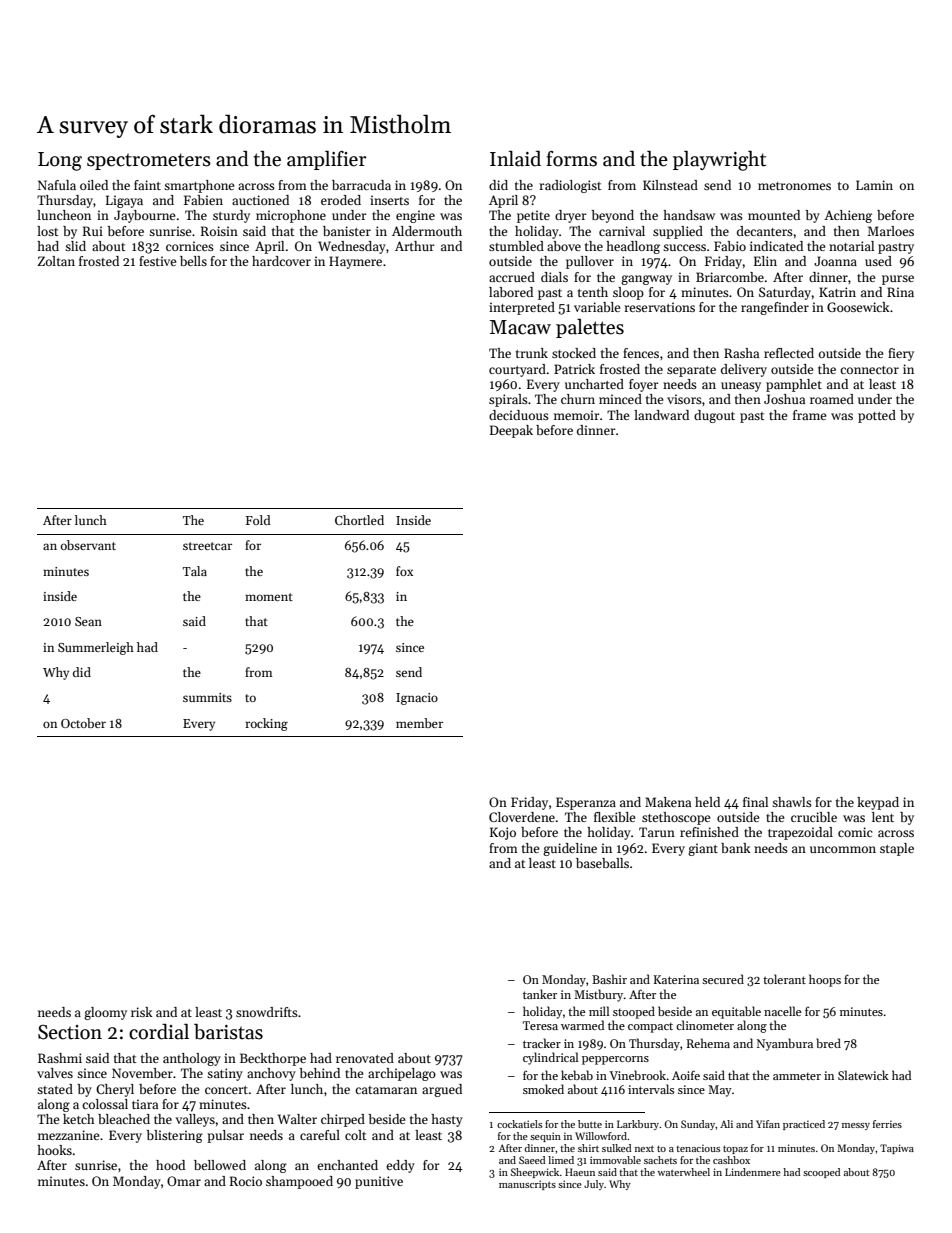 Image resolution: width=952 pixels, height=1233 pixels. What do you see at coordinates (184, 1181) in the screenshot?
I see `Omar` at bounding box center [184, 1181].
